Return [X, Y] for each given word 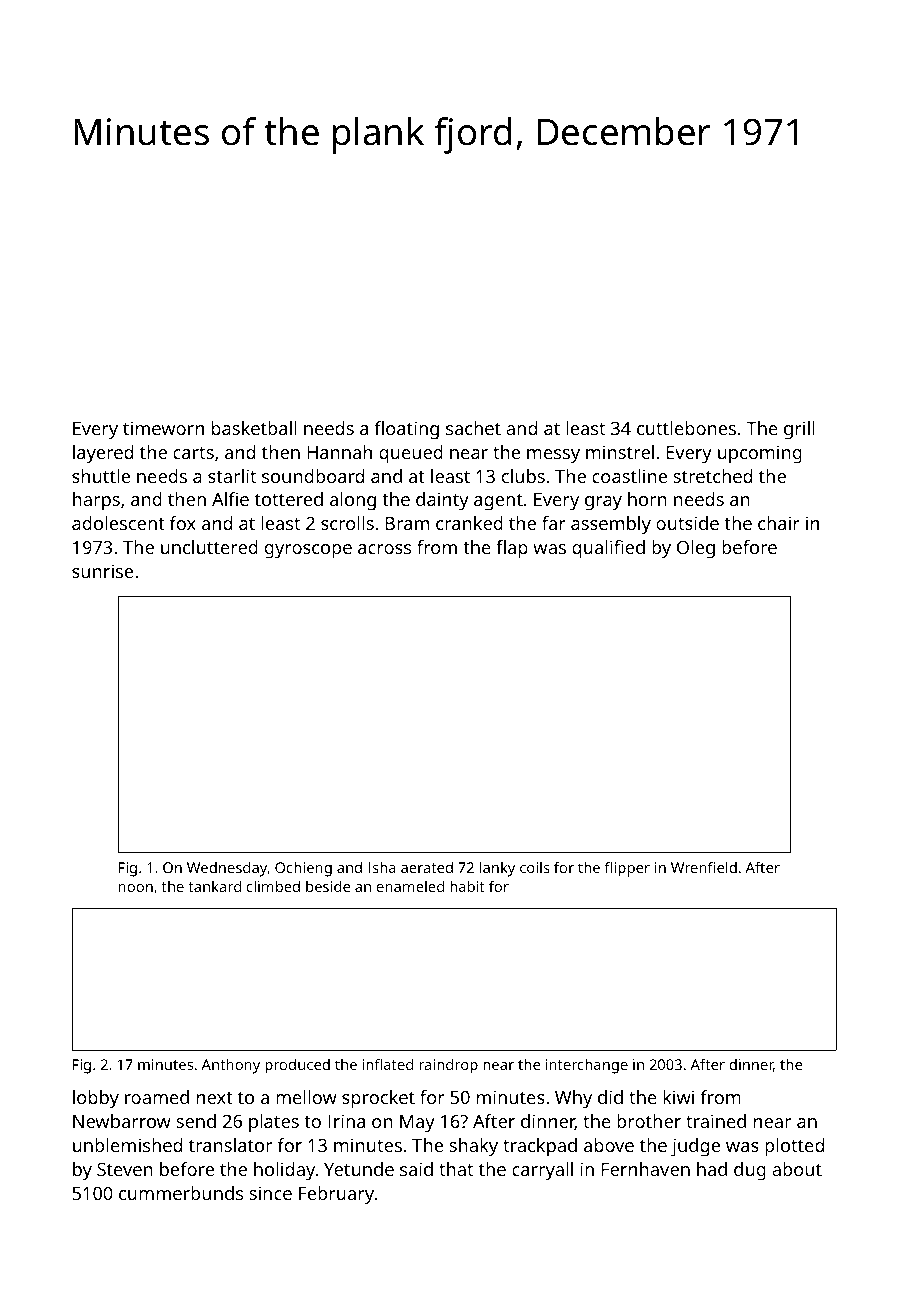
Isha [382, 867]
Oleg [696, 549]
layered [103, 454]
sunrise [102, 571]
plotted [794, 1147]
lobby [96, 1099]
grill [799, 430]
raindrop [448, 1066]
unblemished [127, 1145]
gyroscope [308, 551]
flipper [627, 869]
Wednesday [227, 869]
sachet [473, 428]
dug [750, 1171]
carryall [542, 1171]
